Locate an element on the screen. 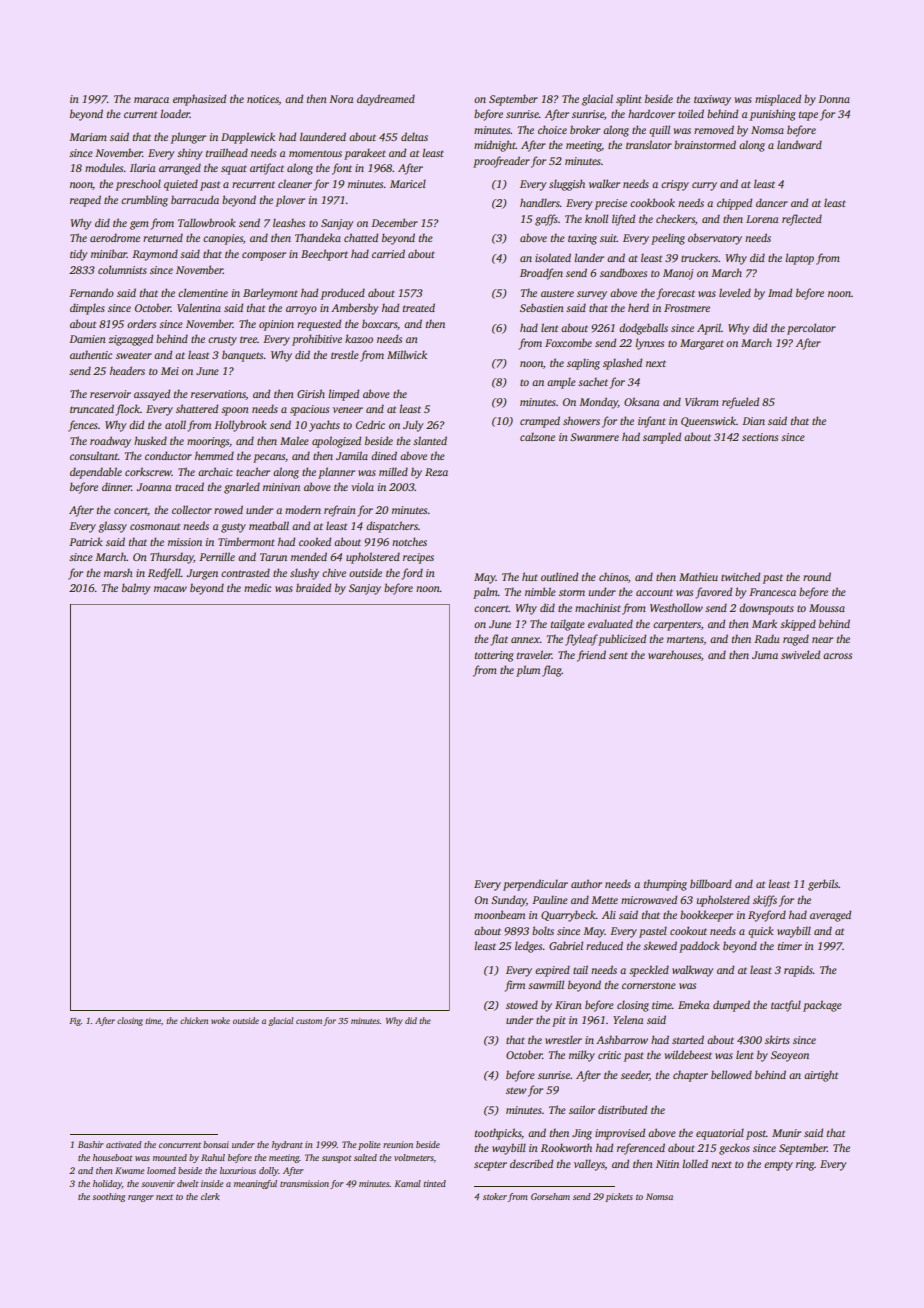 The width and height of the screenshot is (924, 1308). viola is located at coordinates (362, 486).
